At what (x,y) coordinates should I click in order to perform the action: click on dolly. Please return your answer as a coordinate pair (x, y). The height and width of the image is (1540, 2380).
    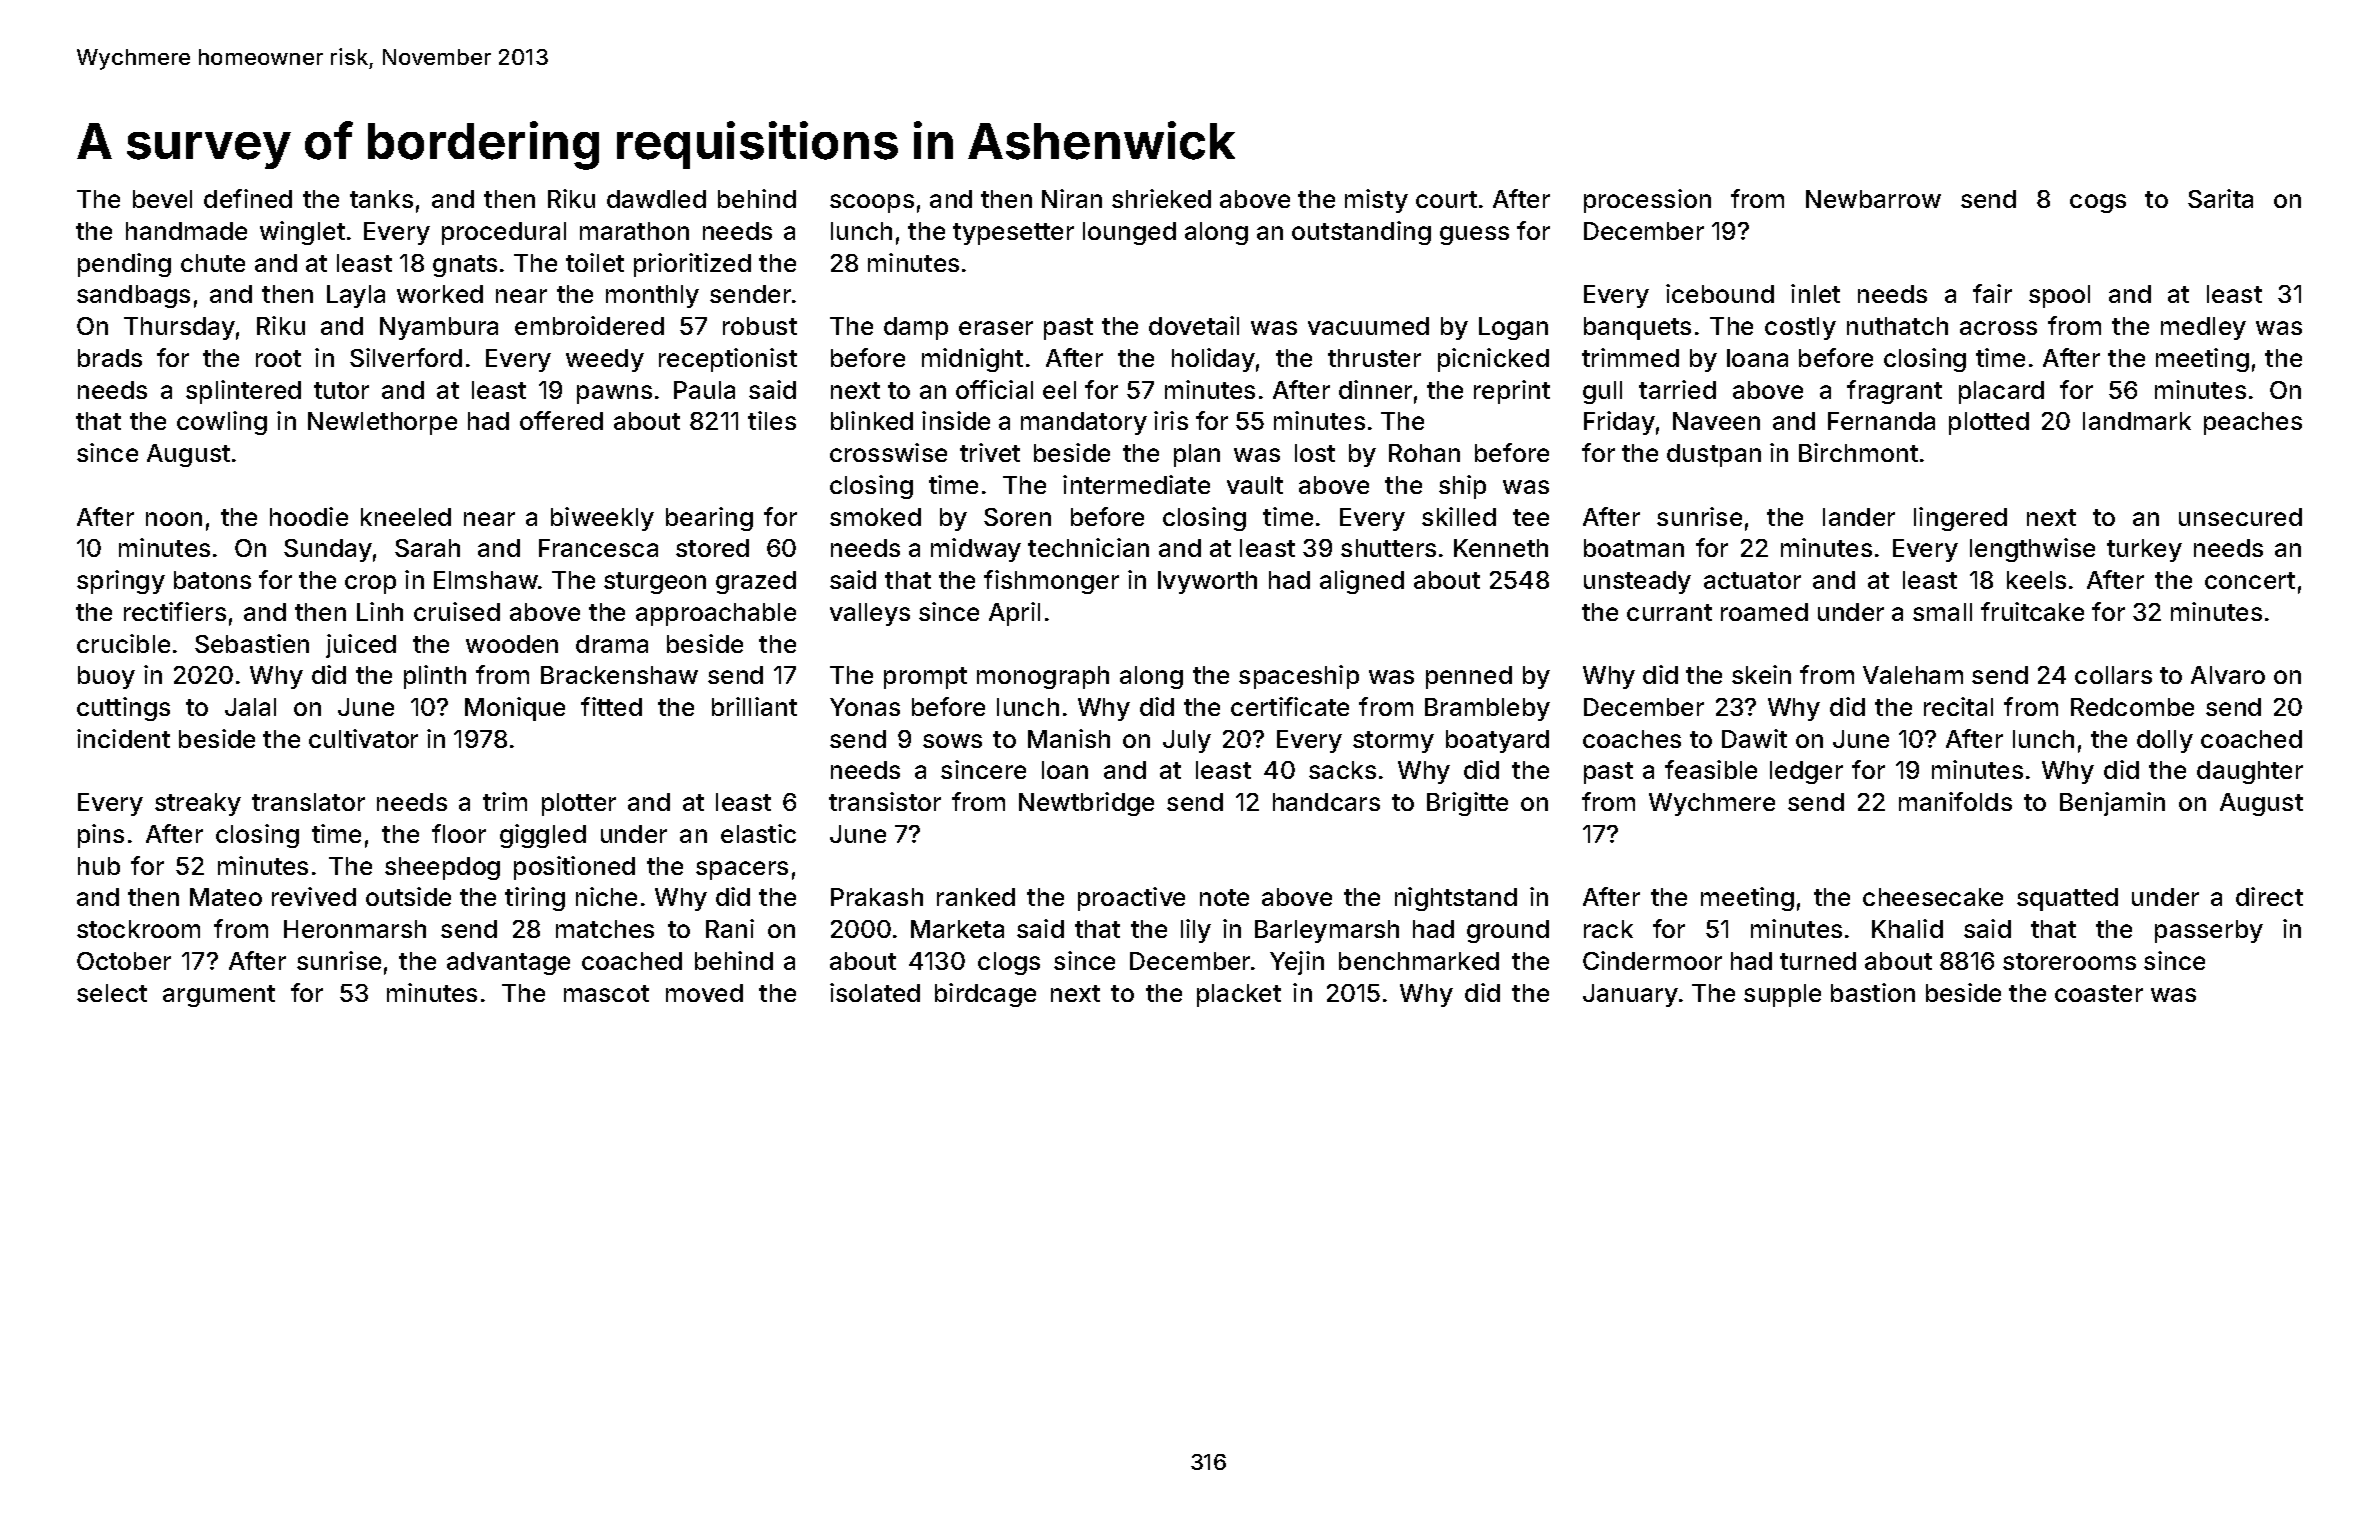
    Looking at the image, I should click on (2165, 741).
